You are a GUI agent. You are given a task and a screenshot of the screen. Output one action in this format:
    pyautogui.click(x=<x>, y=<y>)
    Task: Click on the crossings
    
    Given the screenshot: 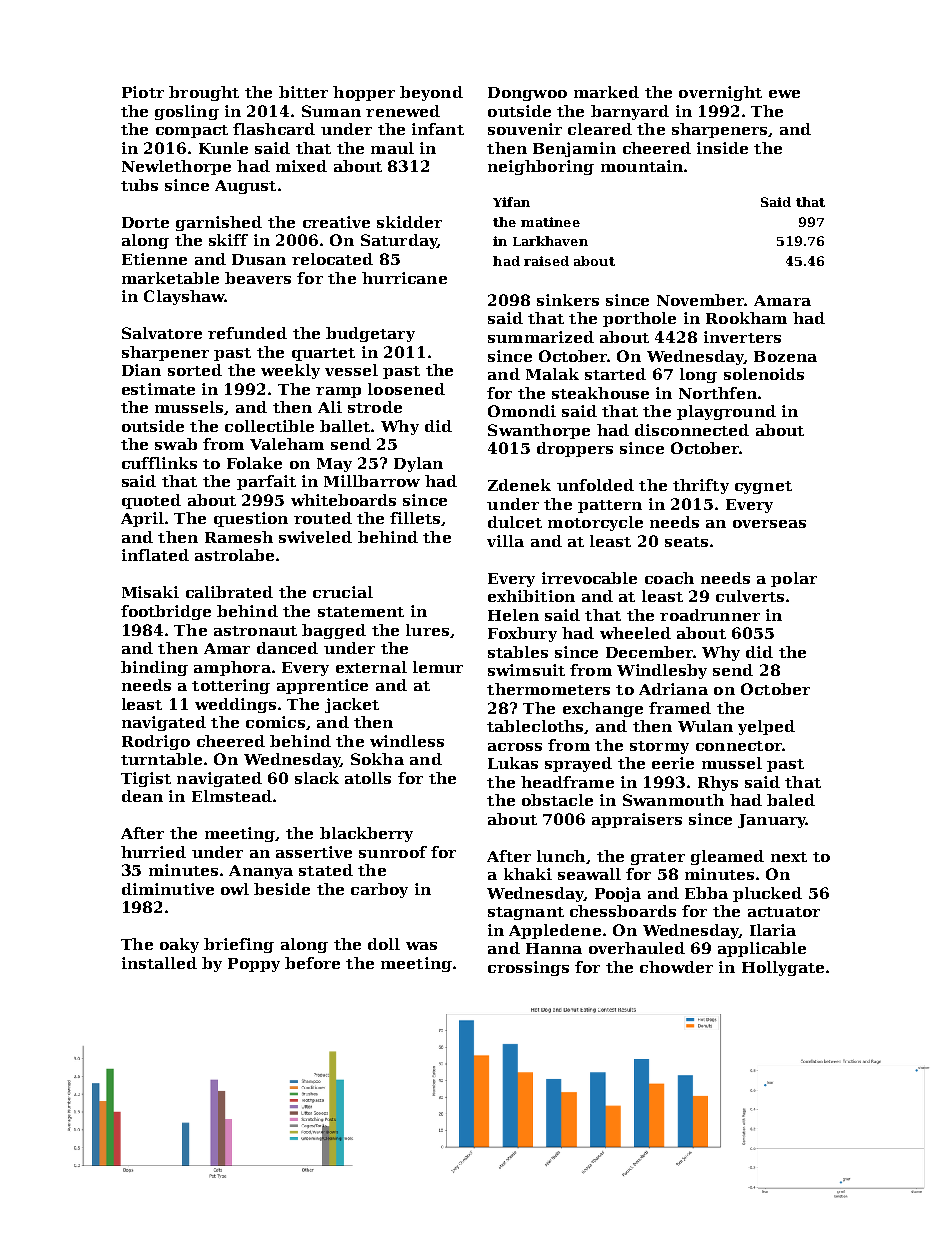 What is the action you would take?
    pyautogui.click(x=528, y=968)
